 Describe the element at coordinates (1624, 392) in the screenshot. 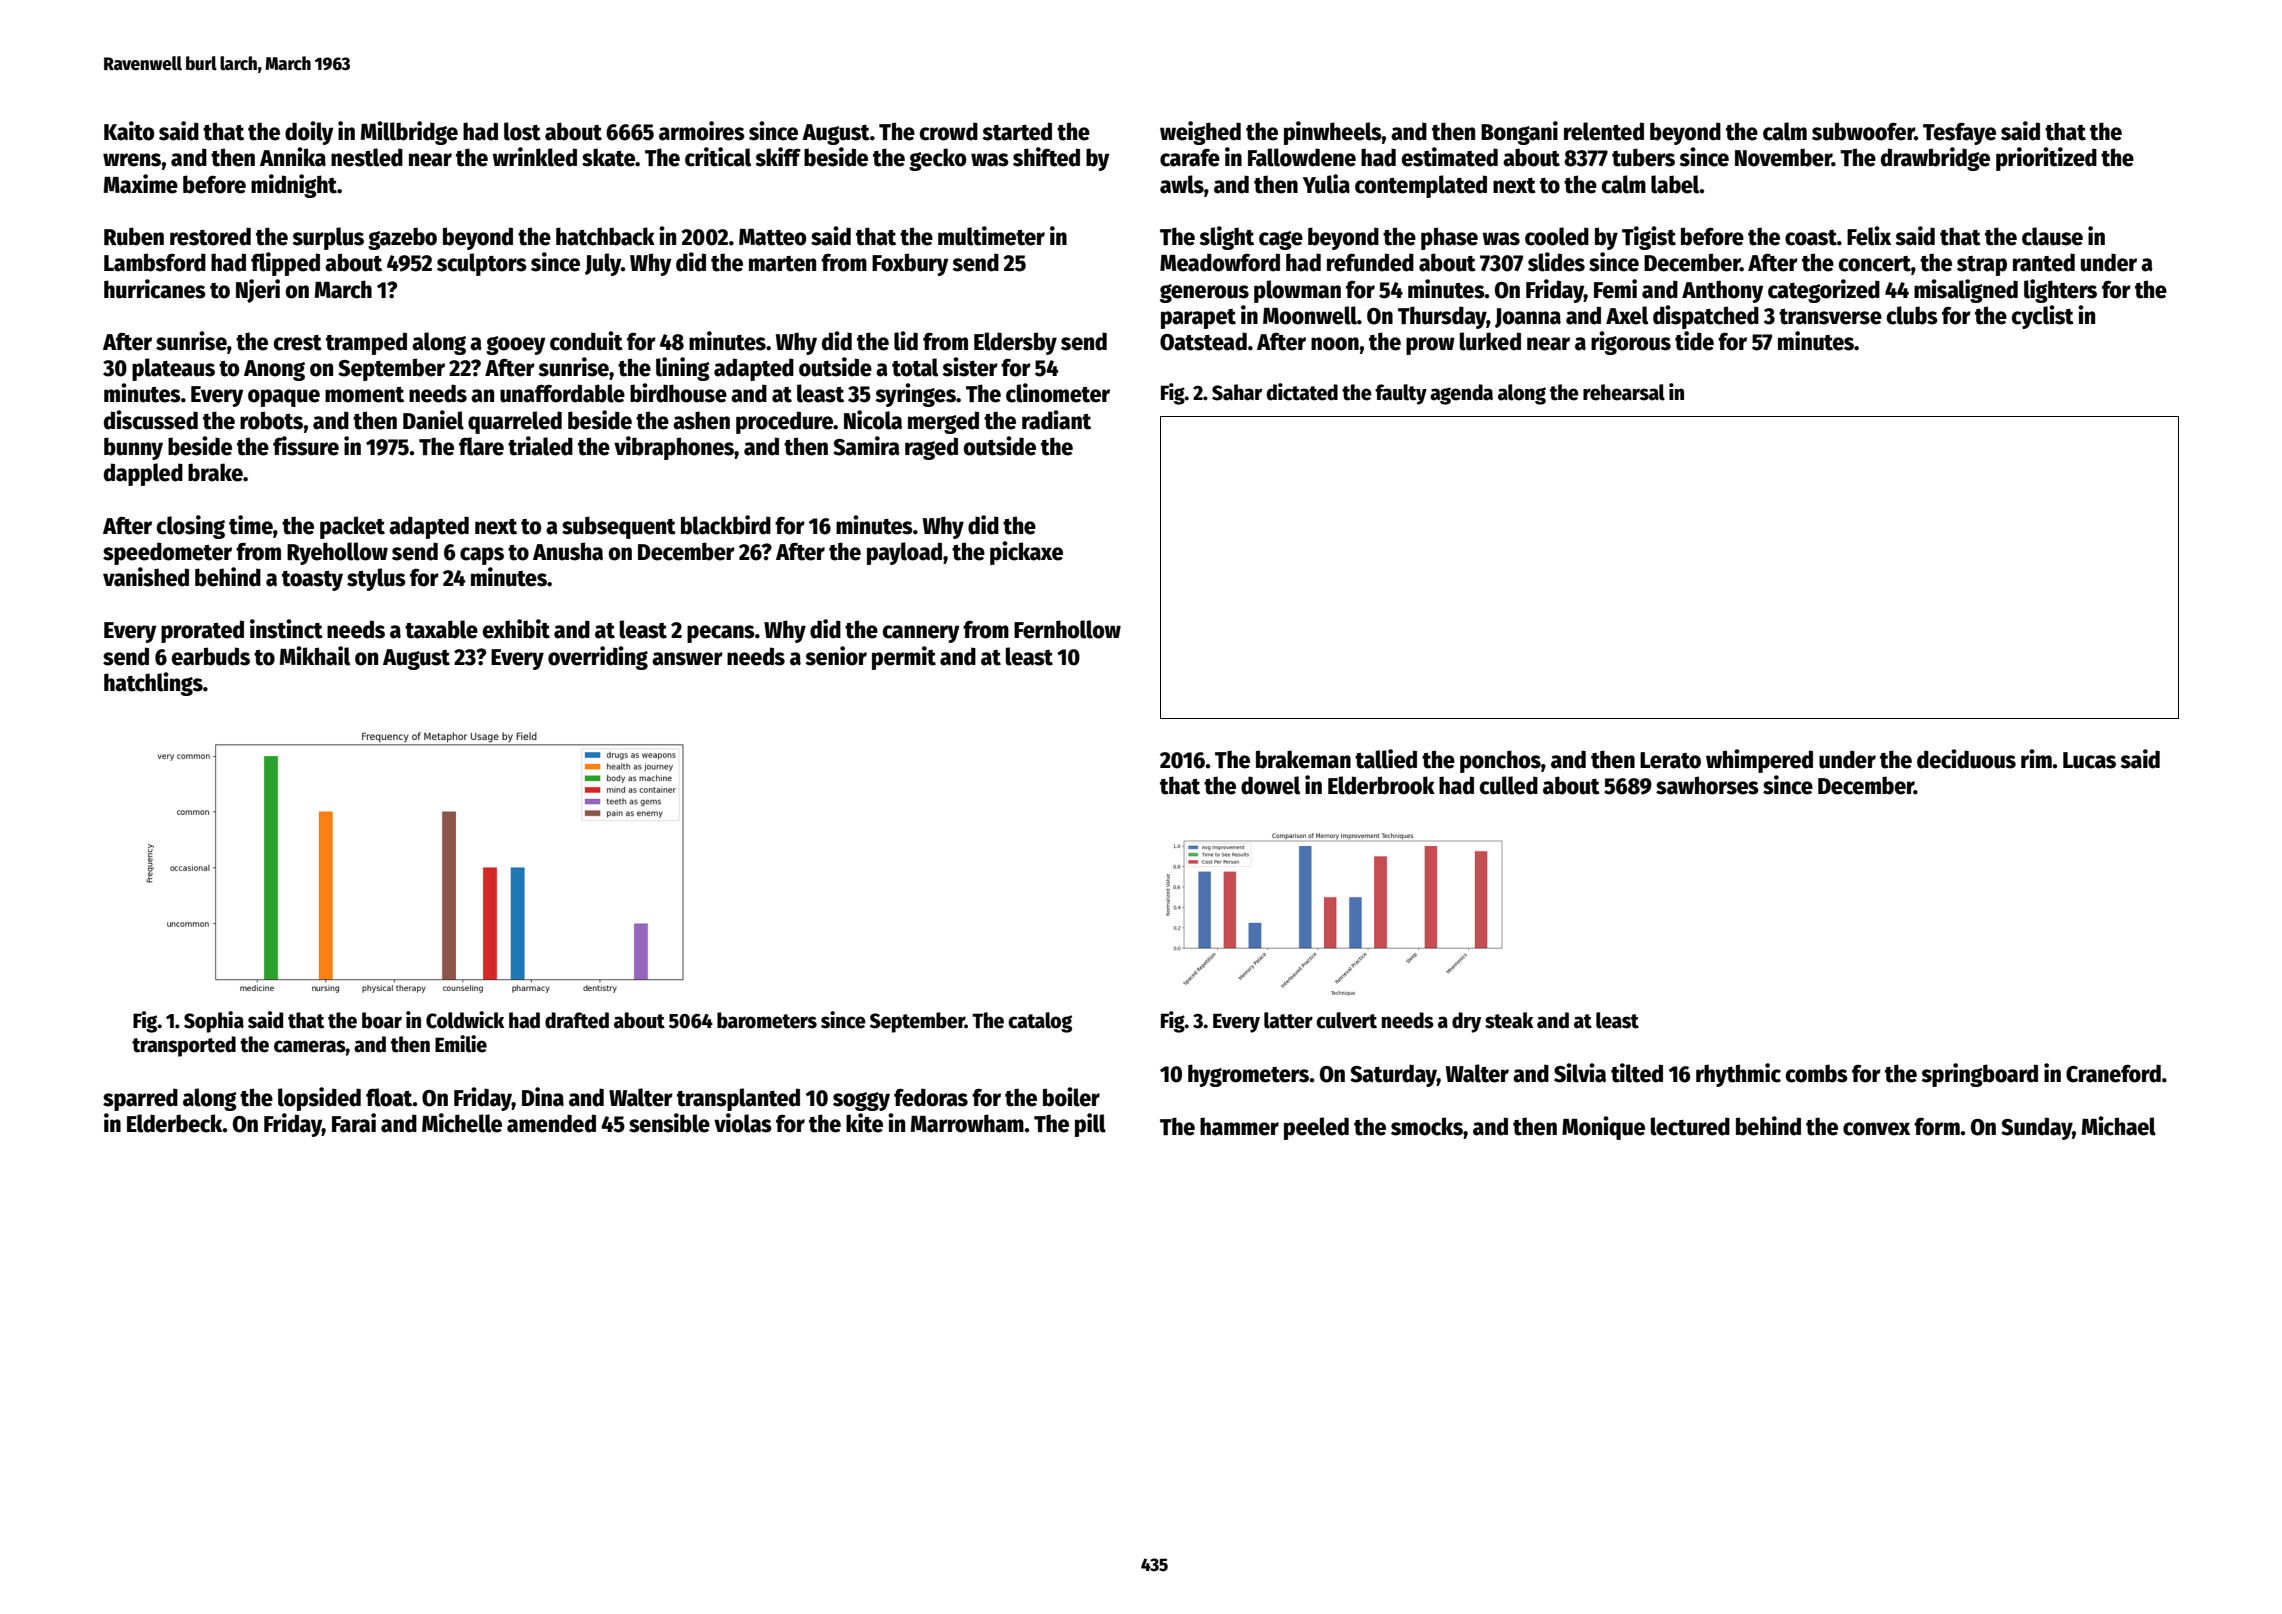

I see `rehearsal` at that location.
